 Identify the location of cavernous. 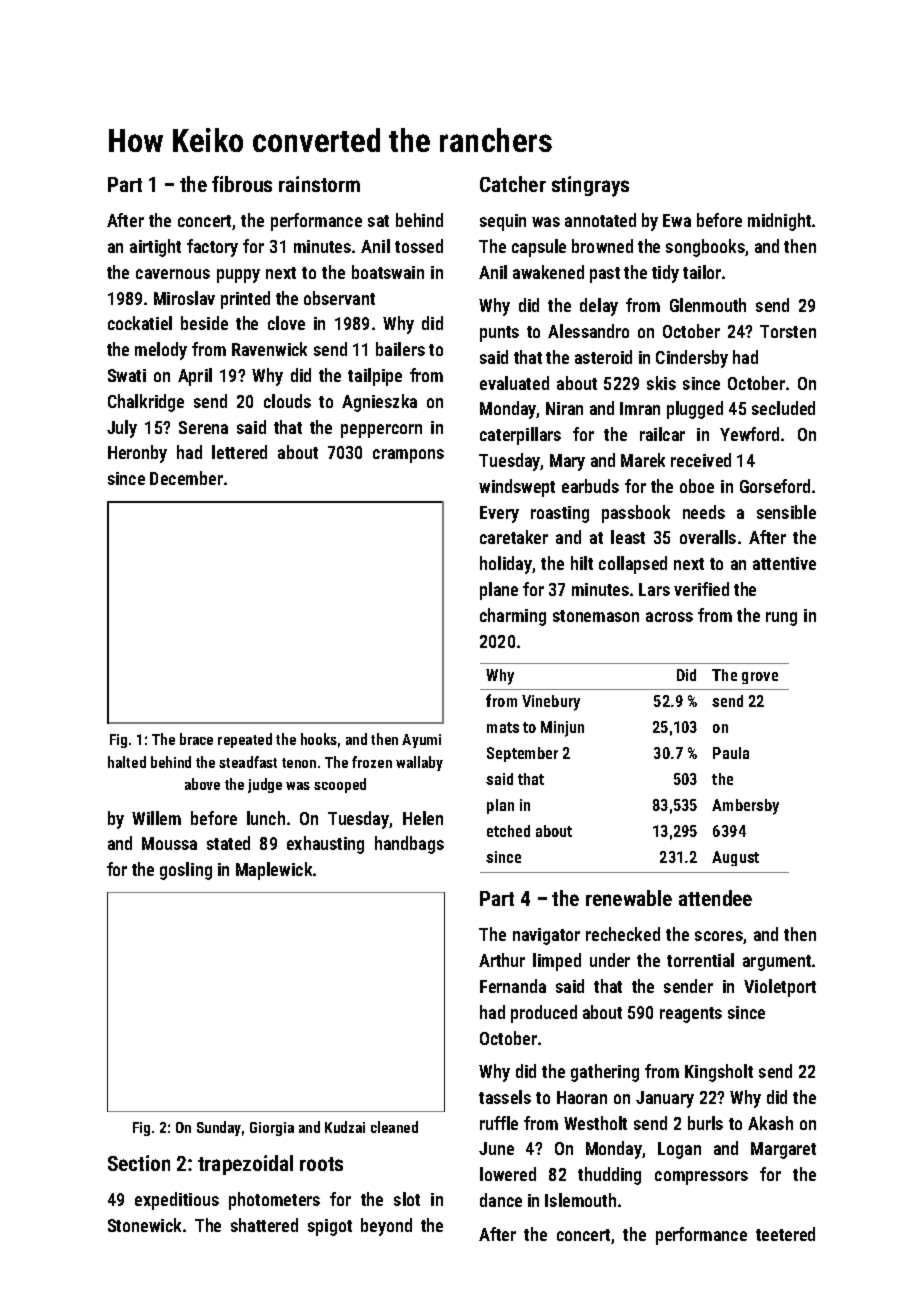
(173, 274).
